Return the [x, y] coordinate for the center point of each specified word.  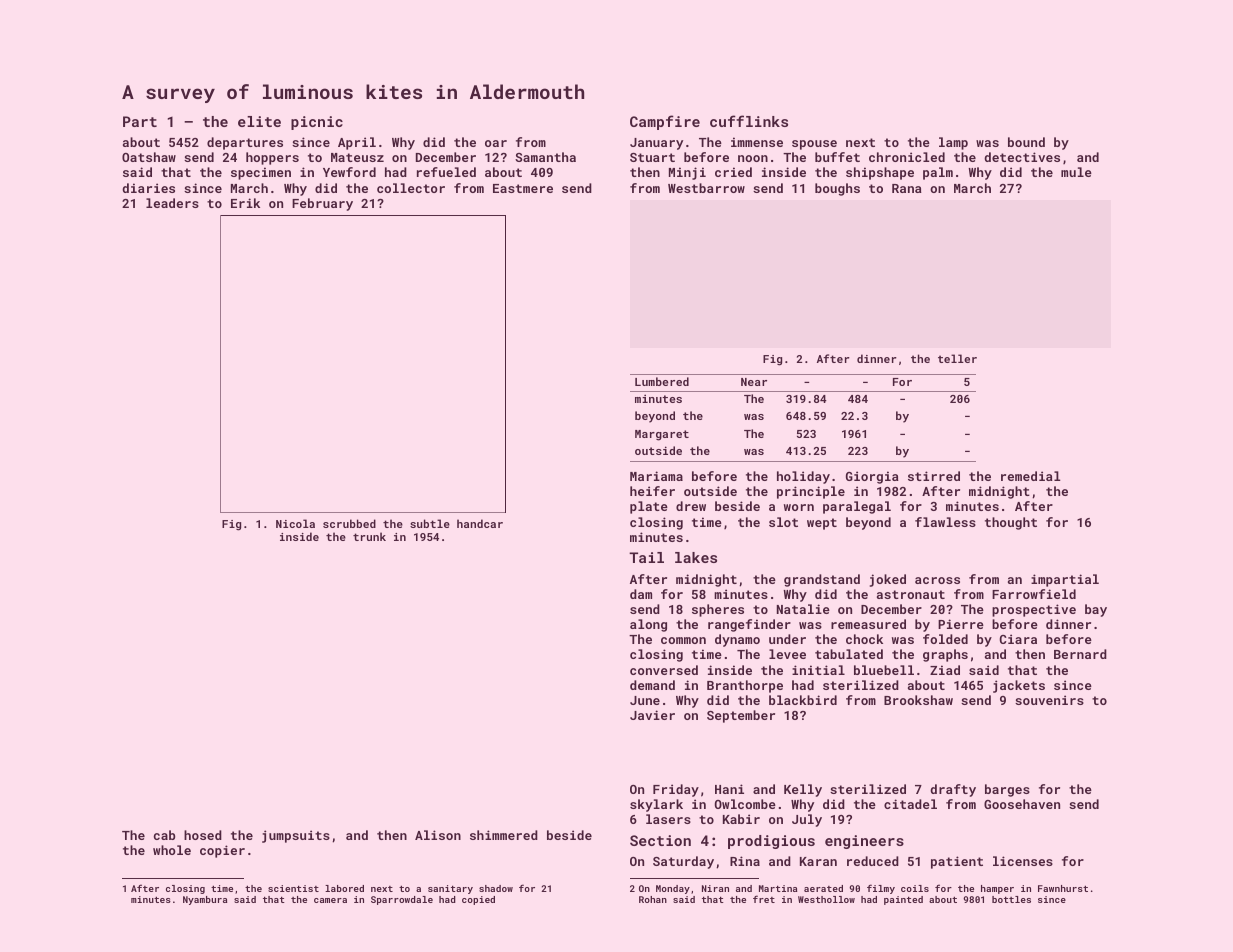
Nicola [295, 523]
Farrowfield [1034, 594]
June [645, 700]
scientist [293, 888]
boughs [837, 189]
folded [945, 639]
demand [652, 685]
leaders [172, 203]
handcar [480, 523]
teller [957, 358]
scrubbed [349, 523]
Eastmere [523, 188]
